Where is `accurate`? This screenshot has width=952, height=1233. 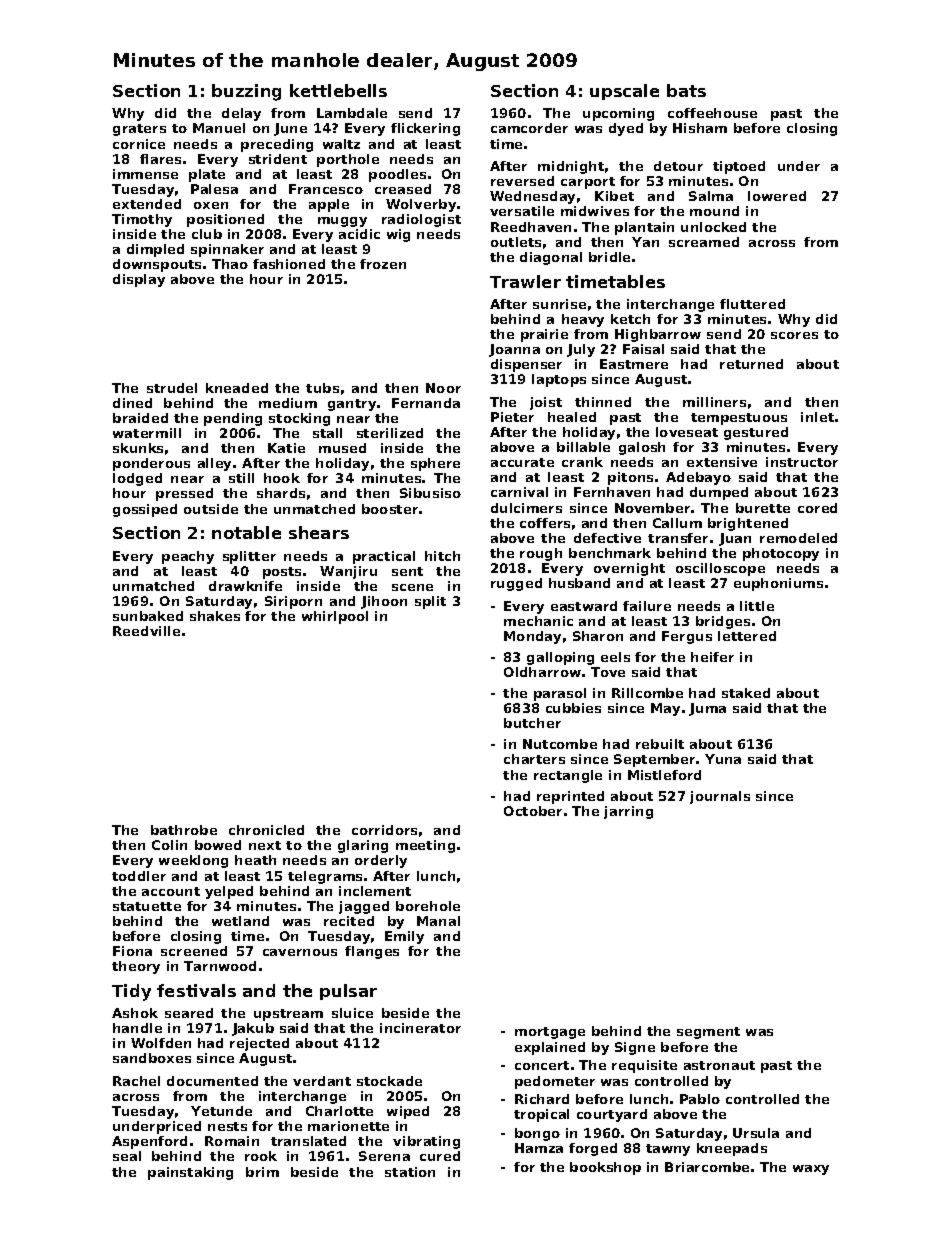
accurate is located at coordinates (522, 462).
